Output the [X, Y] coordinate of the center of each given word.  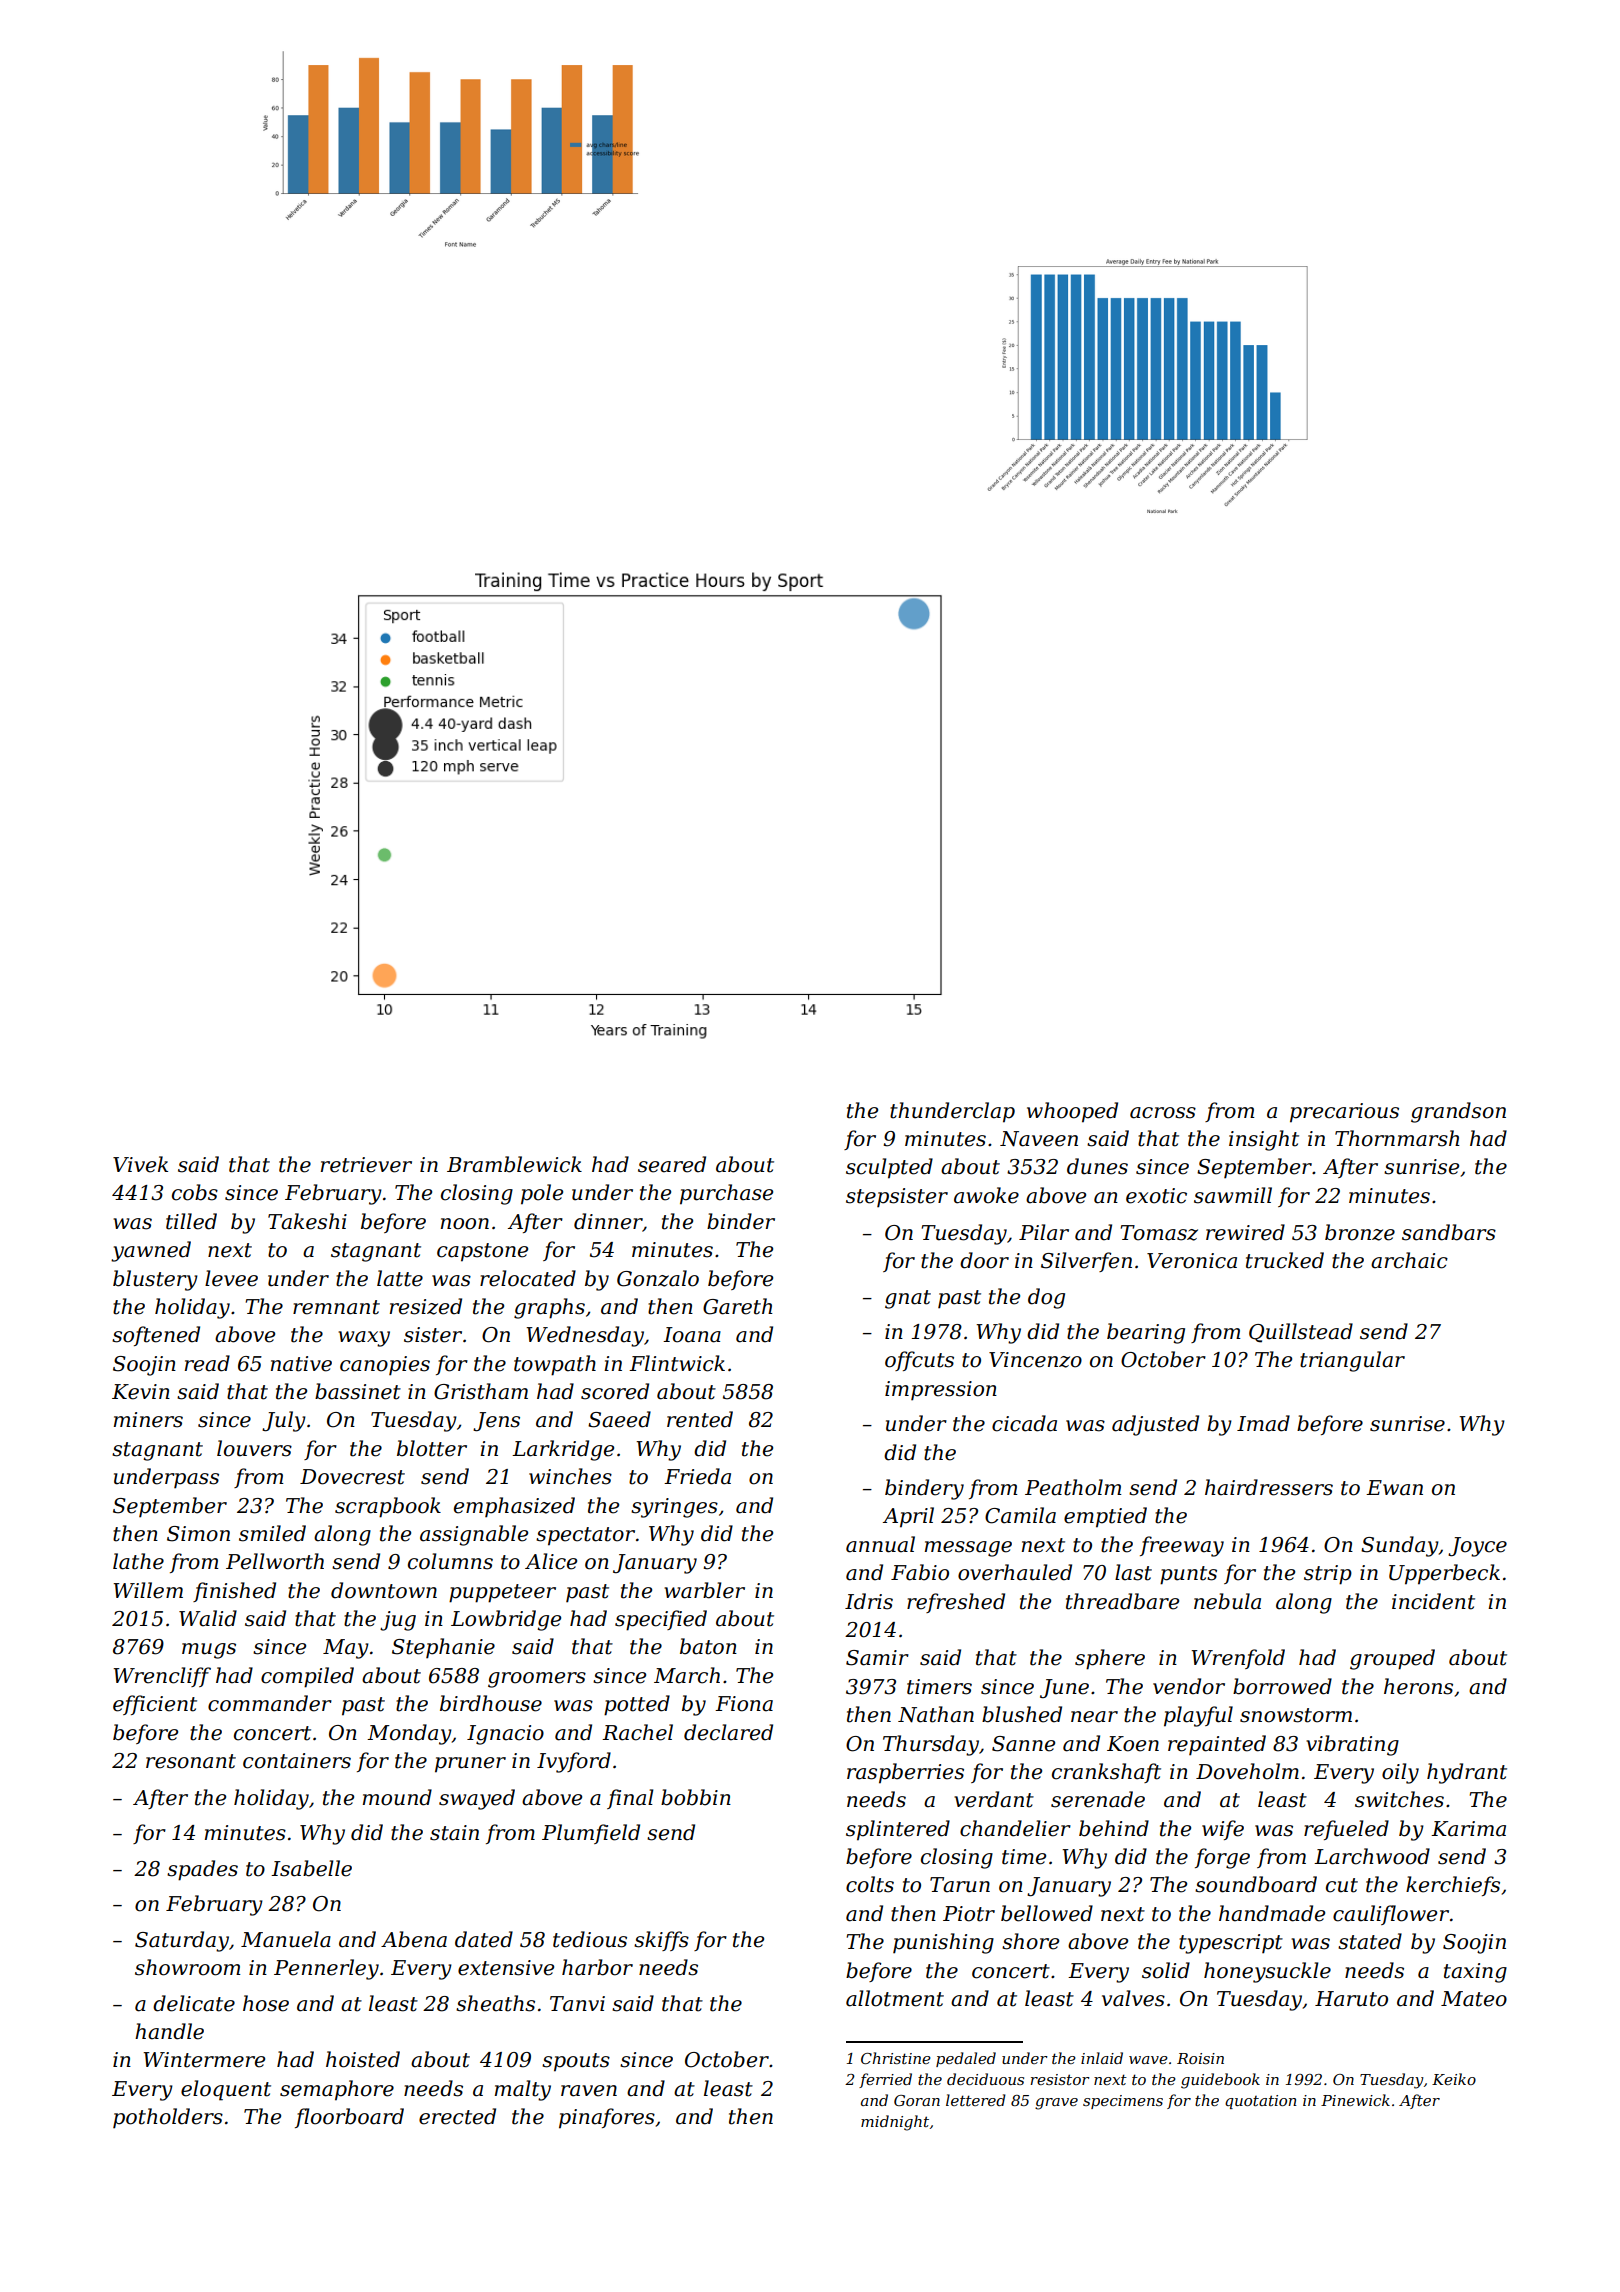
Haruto [1351, 1999]
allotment [895, 1998]
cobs [195, 1192]
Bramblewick [514, 1164]
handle [169, 2031]
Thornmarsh [1397, 1138]
